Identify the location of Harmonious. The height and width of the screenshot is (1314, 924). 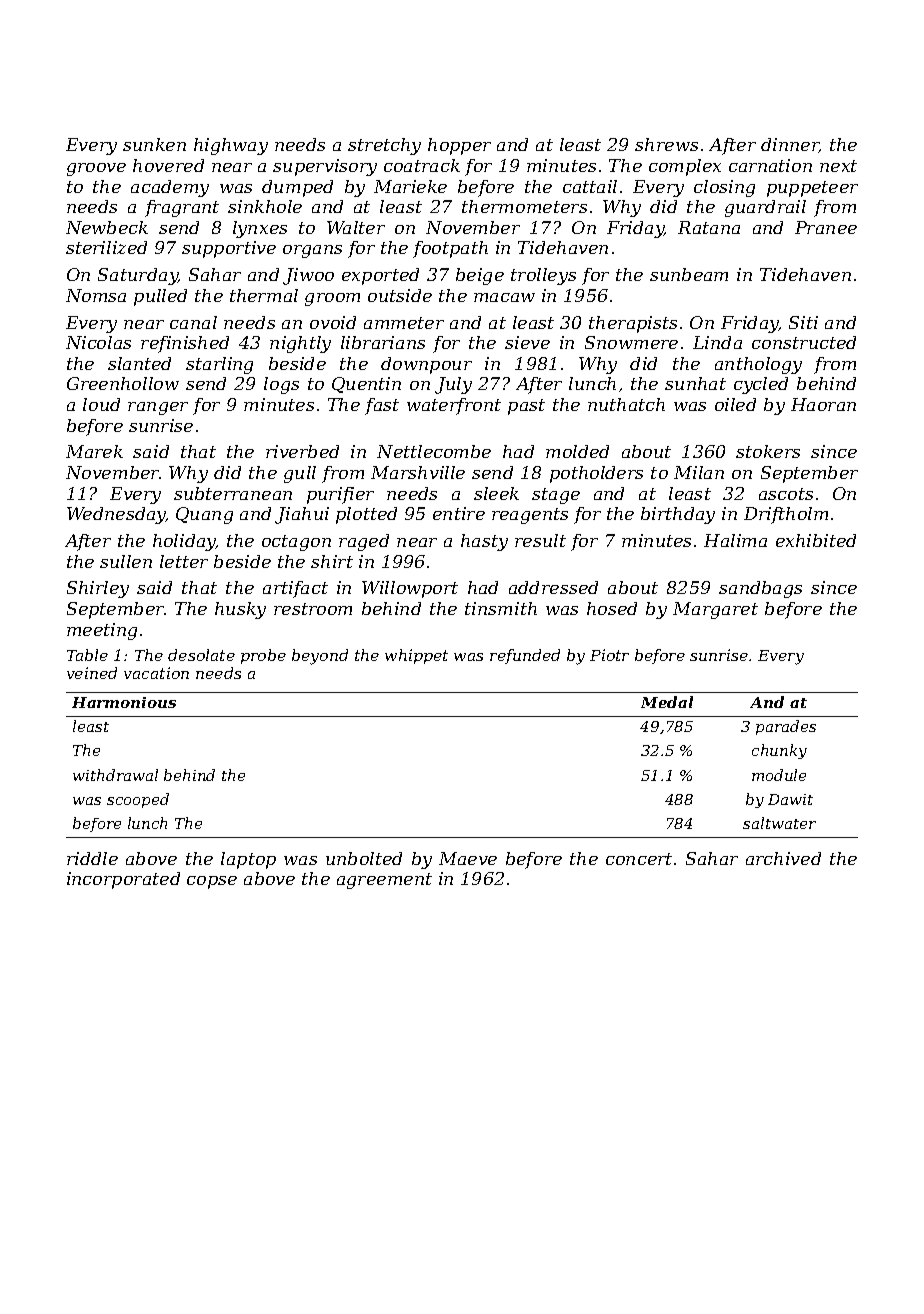
(124, 702).
